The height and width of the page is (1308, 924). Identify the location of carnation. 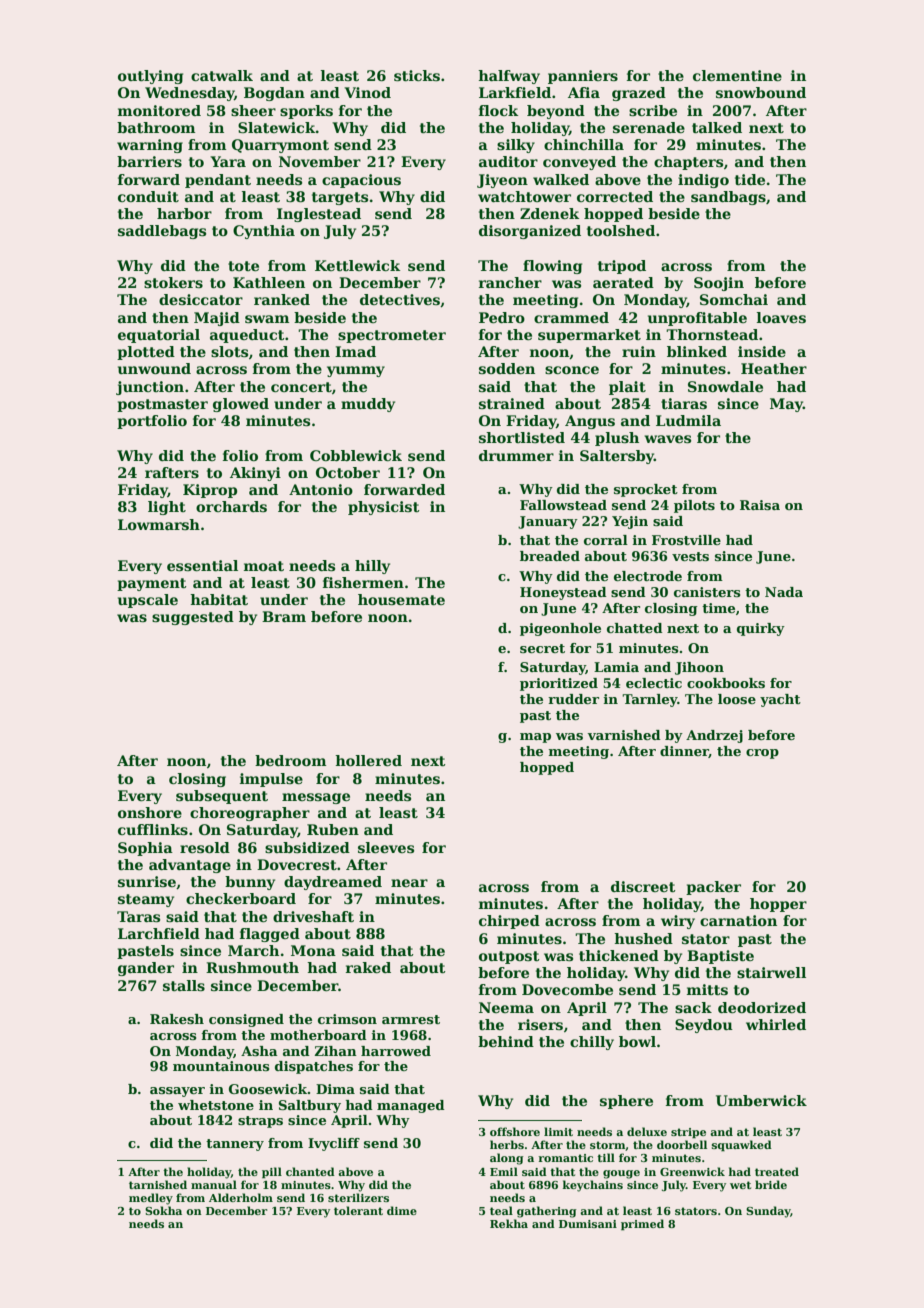
(738, 920).
